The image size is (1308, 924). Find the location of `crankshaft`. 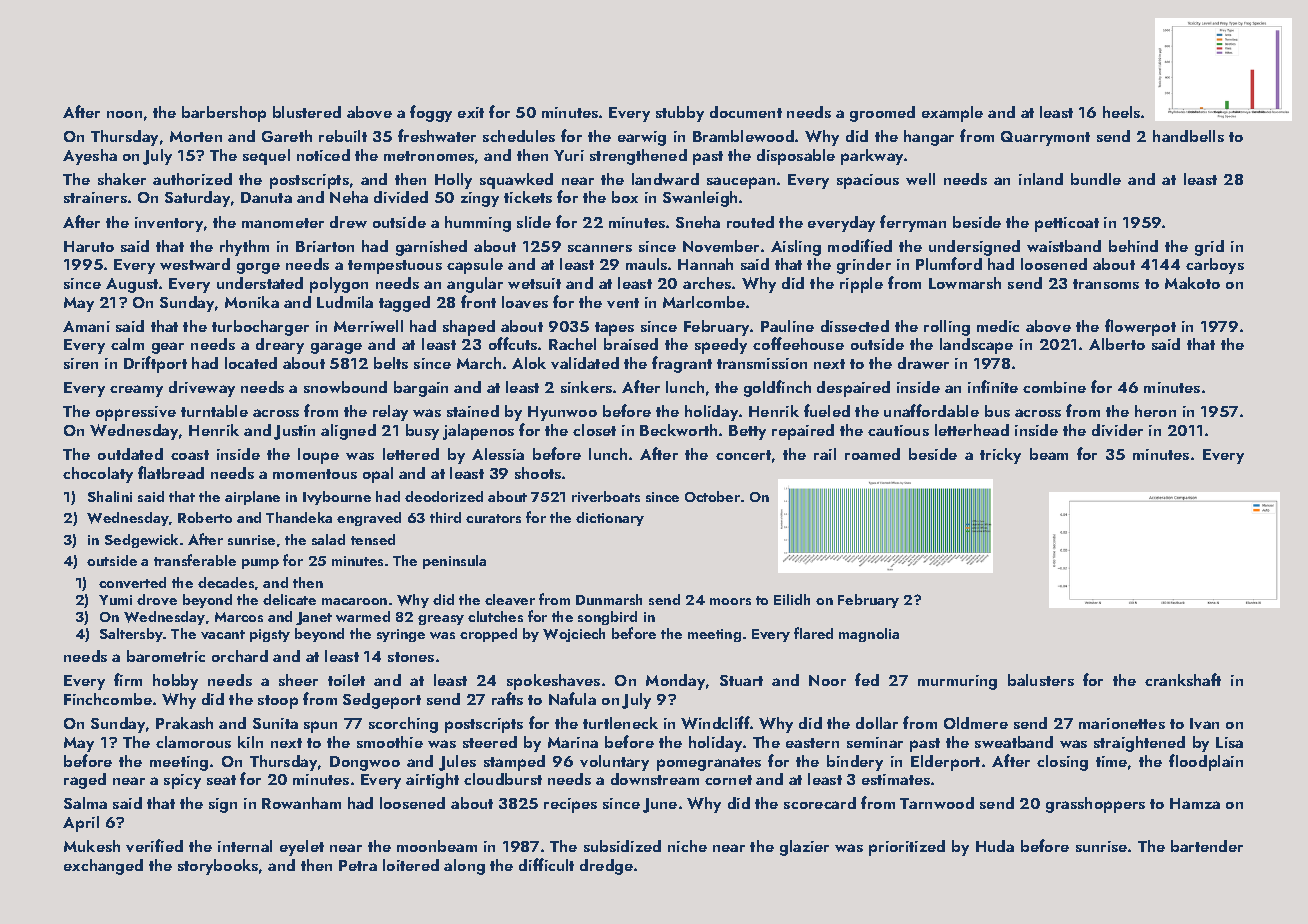

crankshaft is located at coordinates (1183, 679).
